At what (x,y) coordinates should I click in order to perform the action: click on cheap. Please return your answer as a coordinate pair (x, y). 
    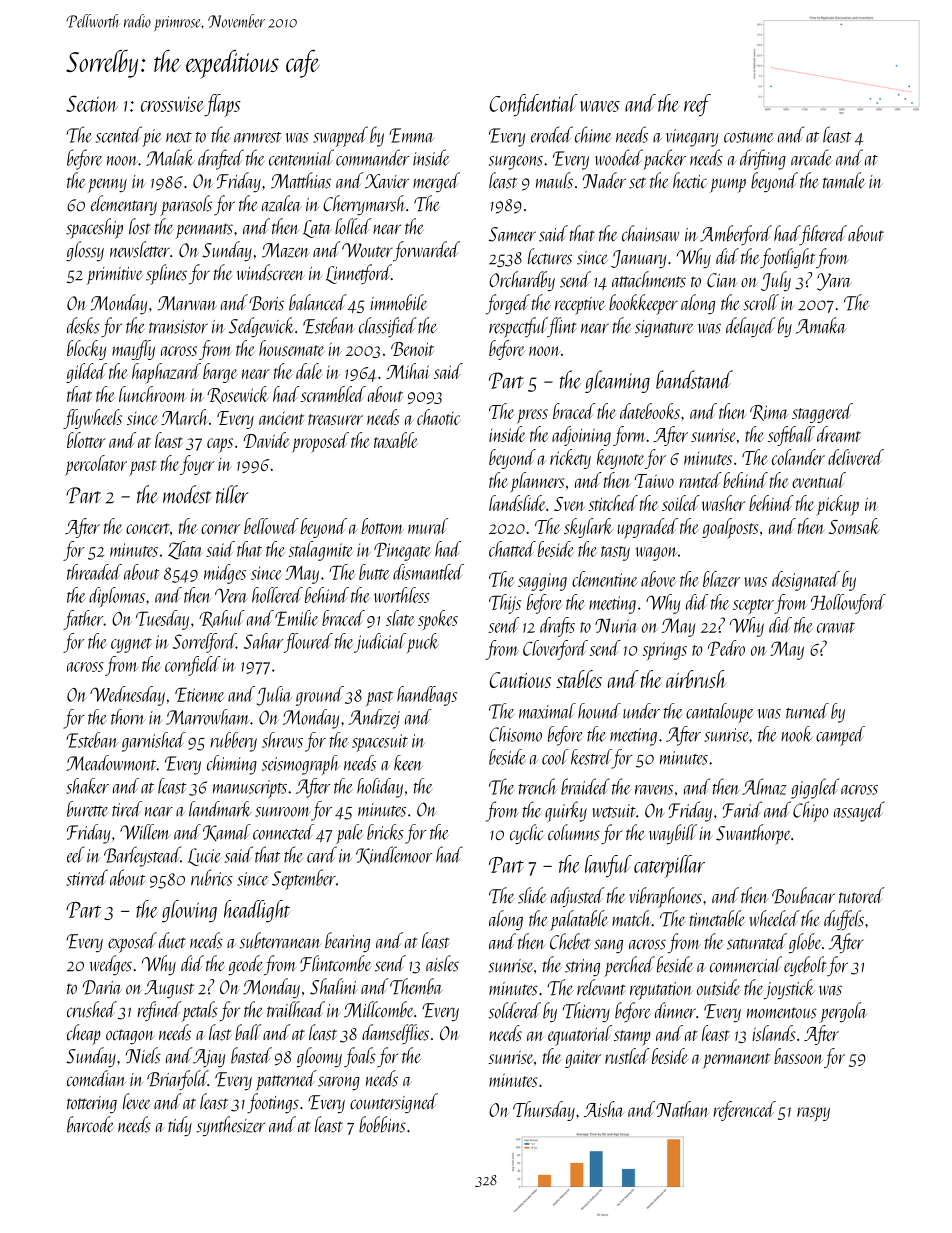
    Looking at the image, I should click on (84, 1034).
